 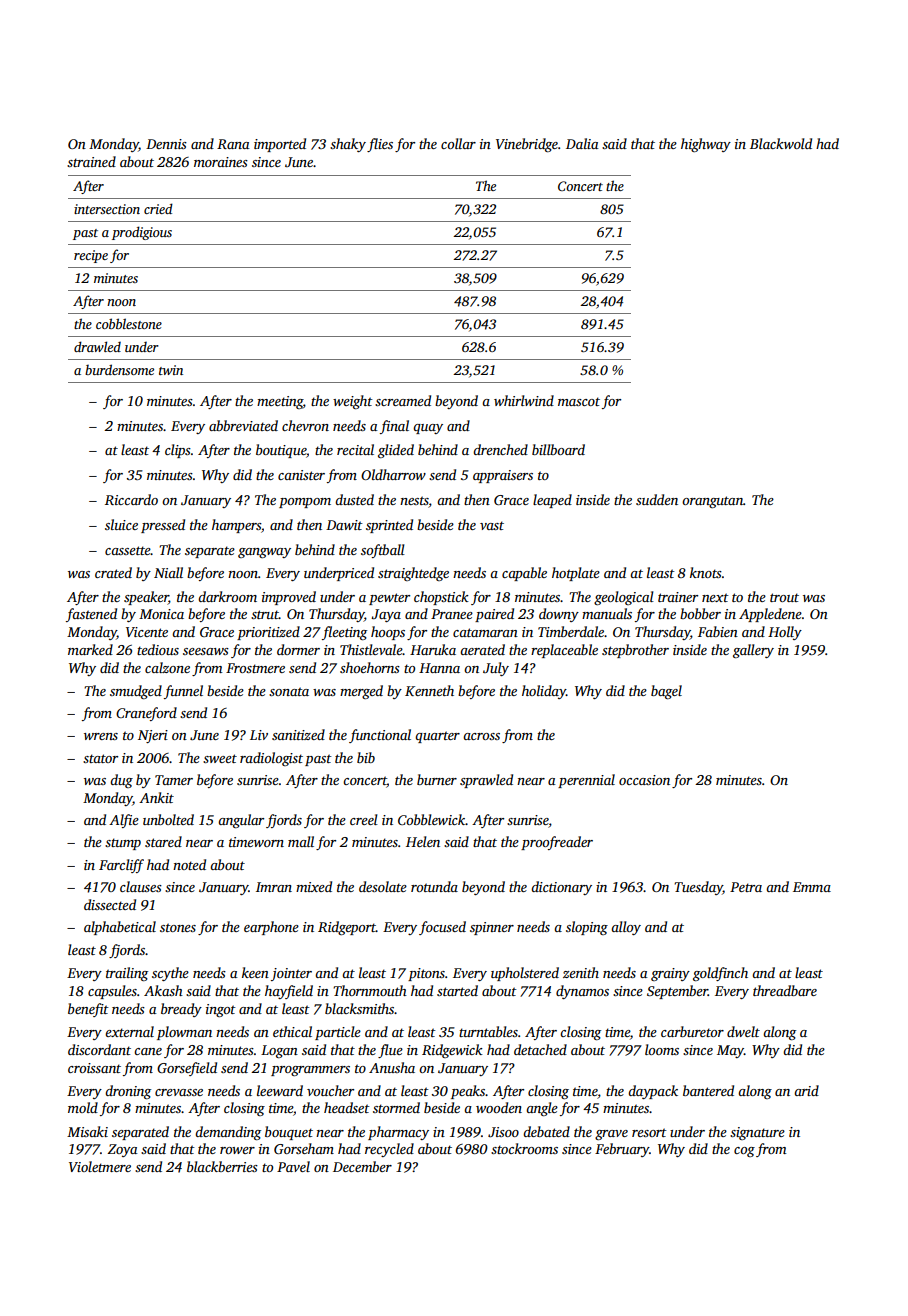 What do you see at coordinates (91, 161) in the screenshot?
I see `strained` at bounding box center [91, 161].
